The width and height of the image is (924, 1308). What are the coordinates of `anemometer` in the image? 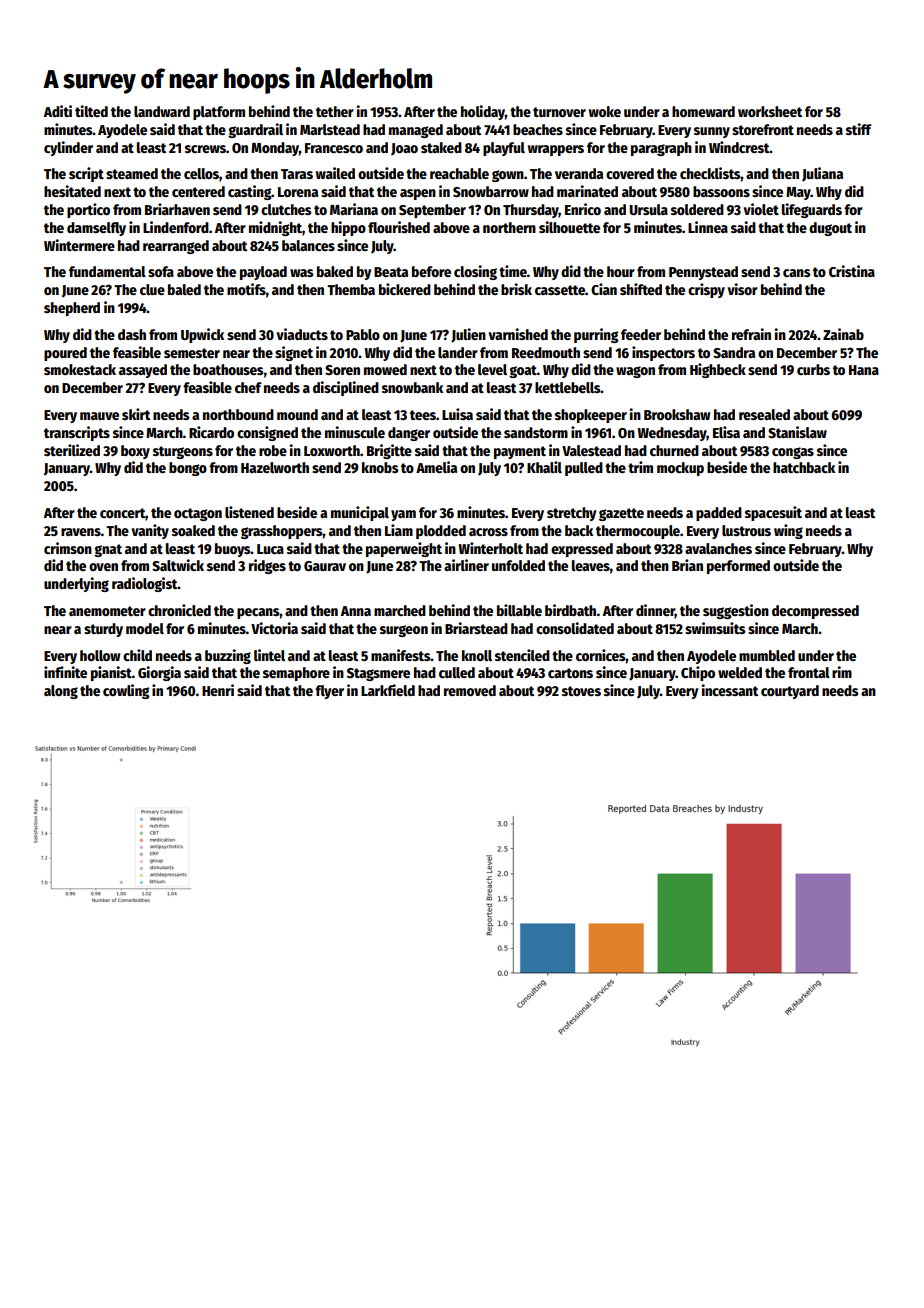 It's located at (107, 611).
